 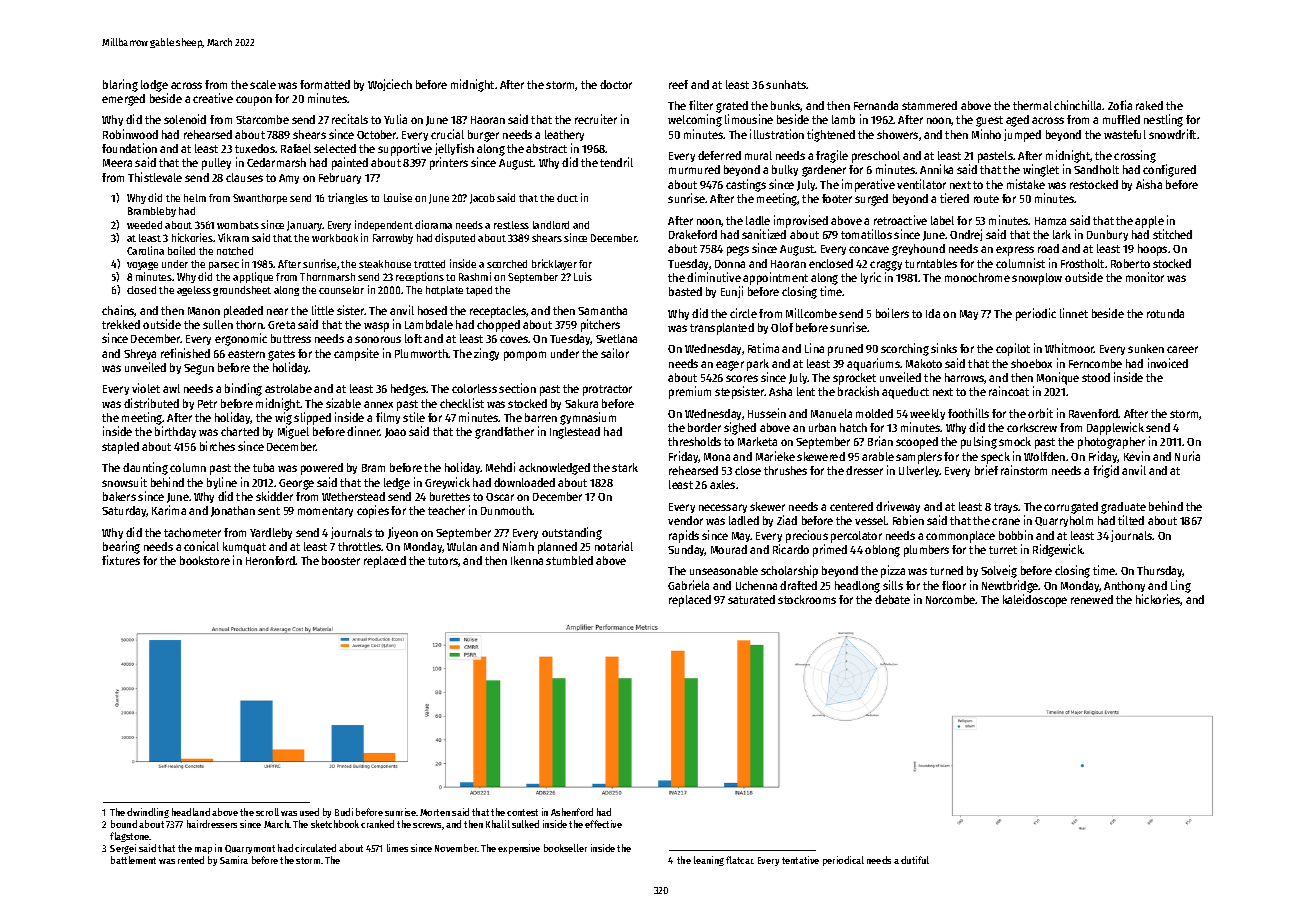 What do you see at coordinates (616, 162) in the screenshot?
I see `tendril` at bounding box center [616, 162].
